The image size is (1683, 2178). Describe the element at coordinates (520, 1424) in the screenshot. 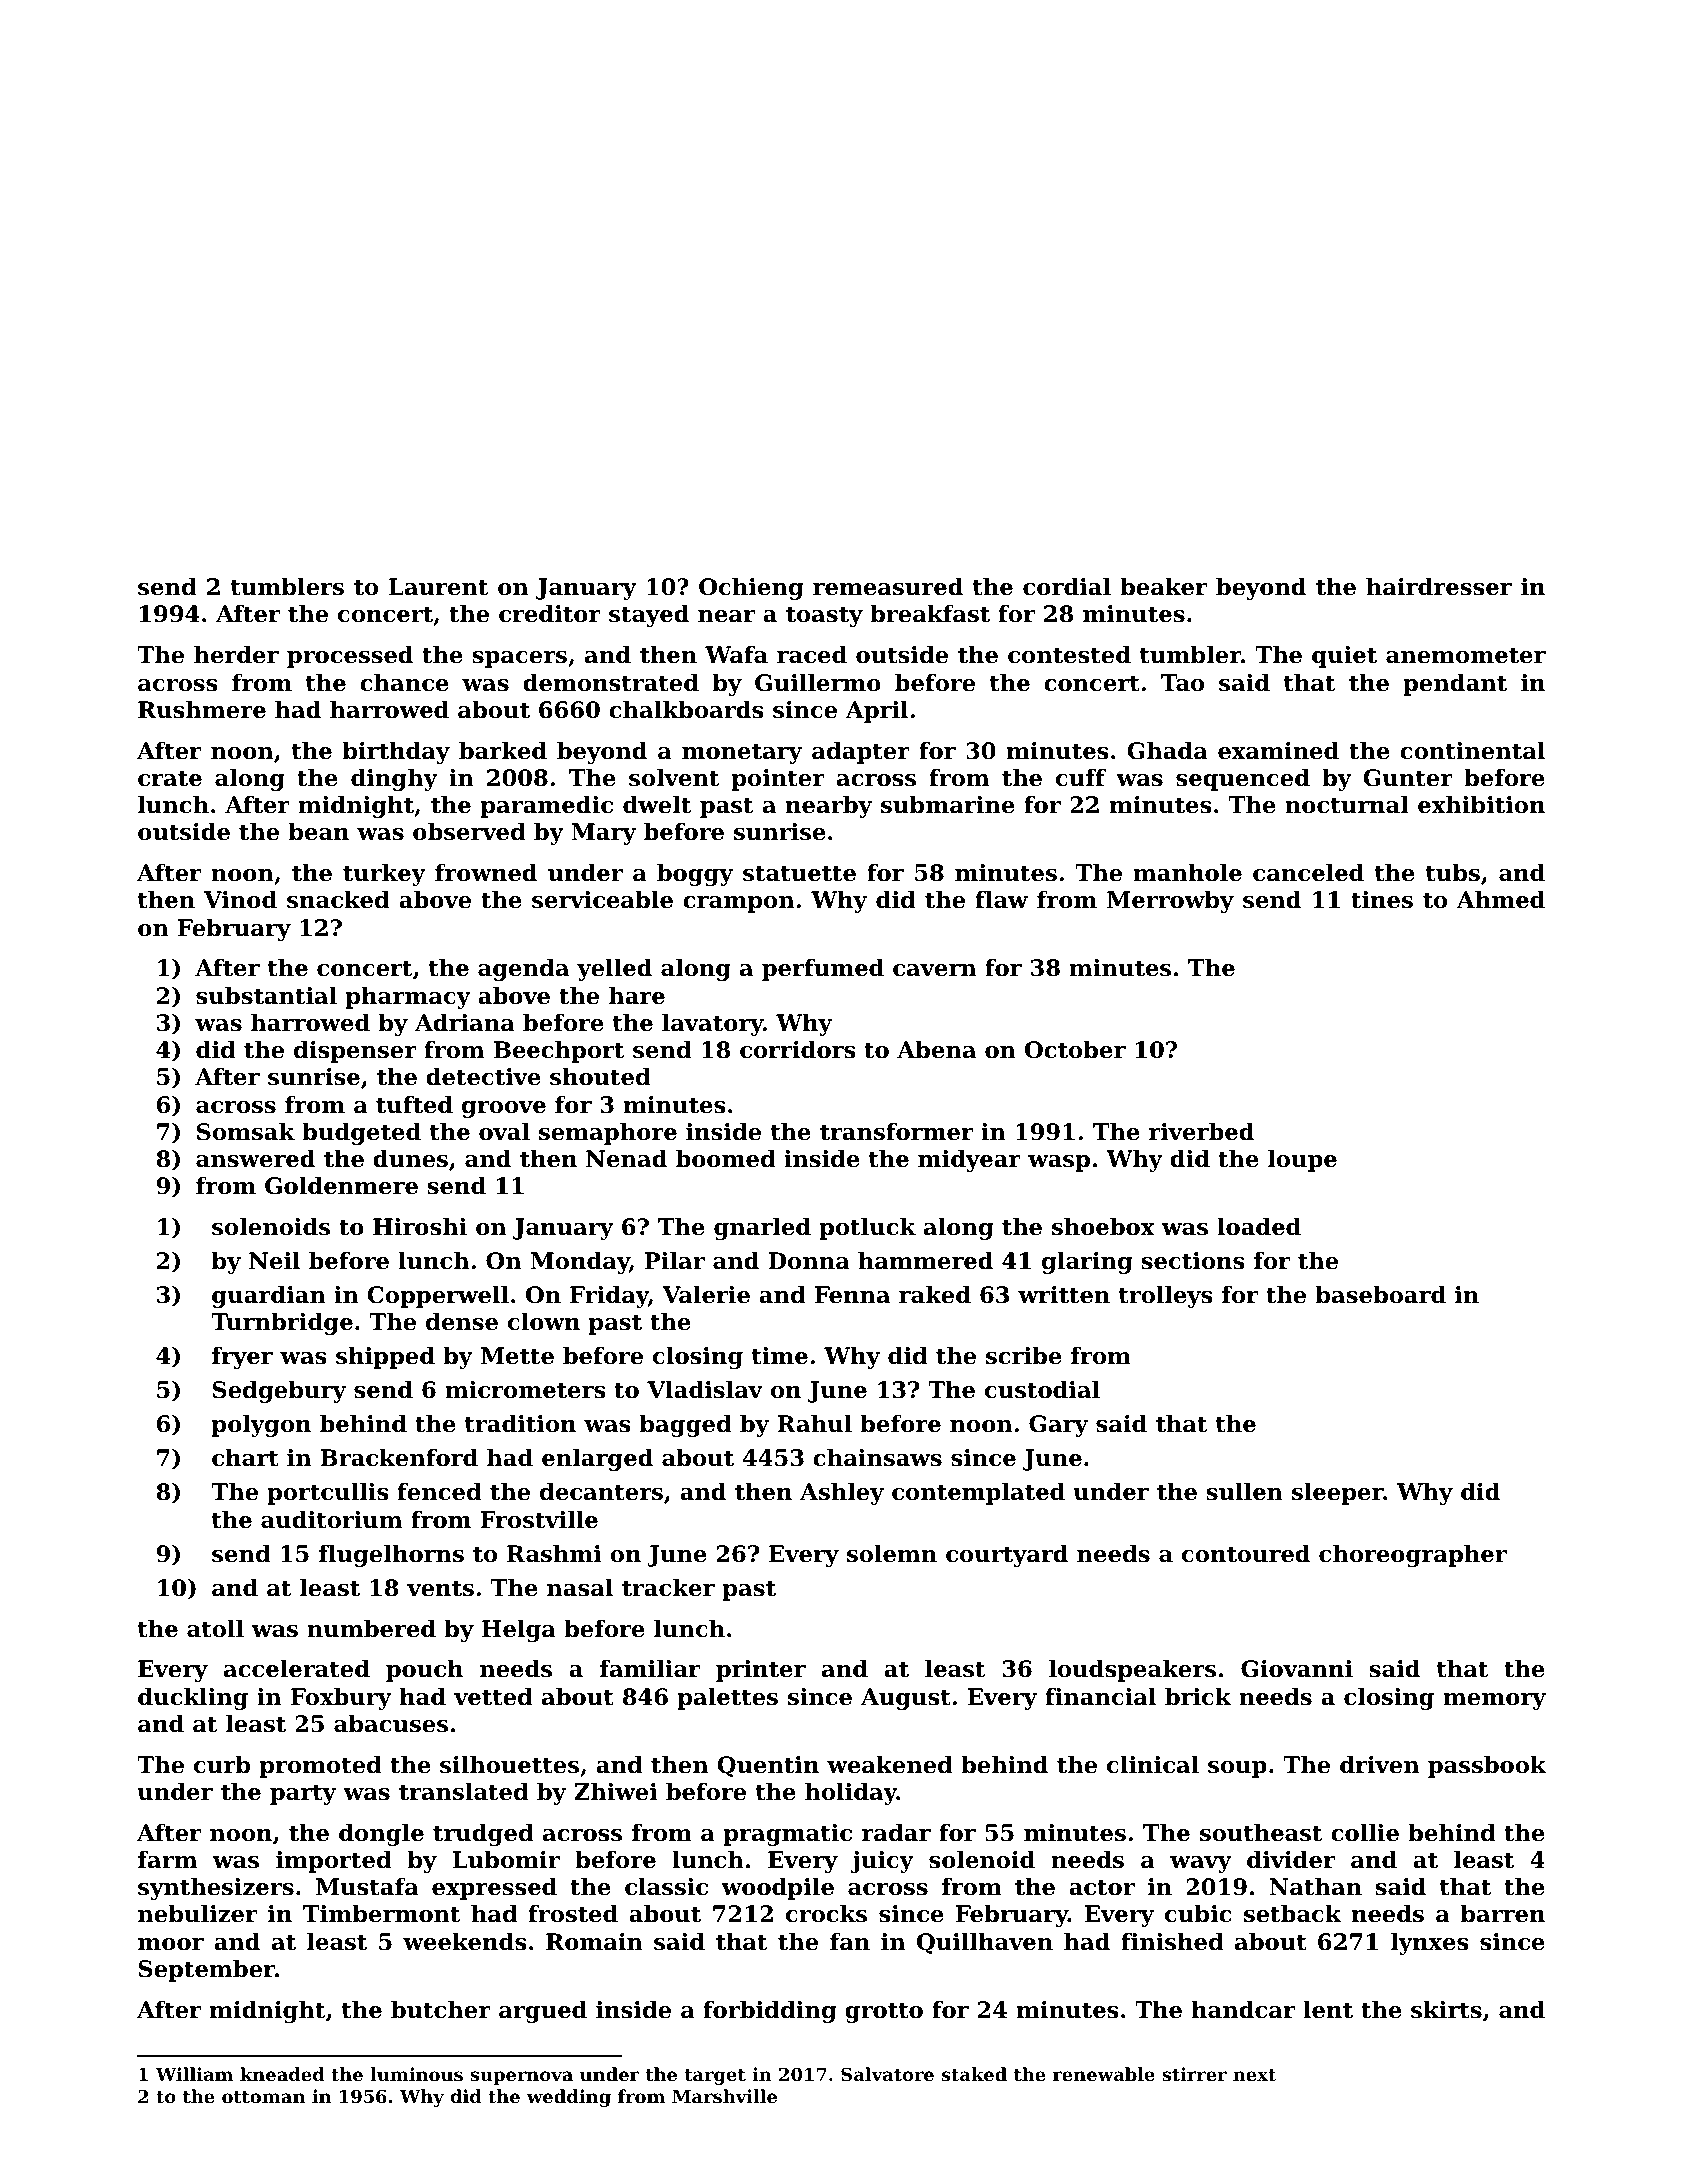

I see `tradition` at that location.
